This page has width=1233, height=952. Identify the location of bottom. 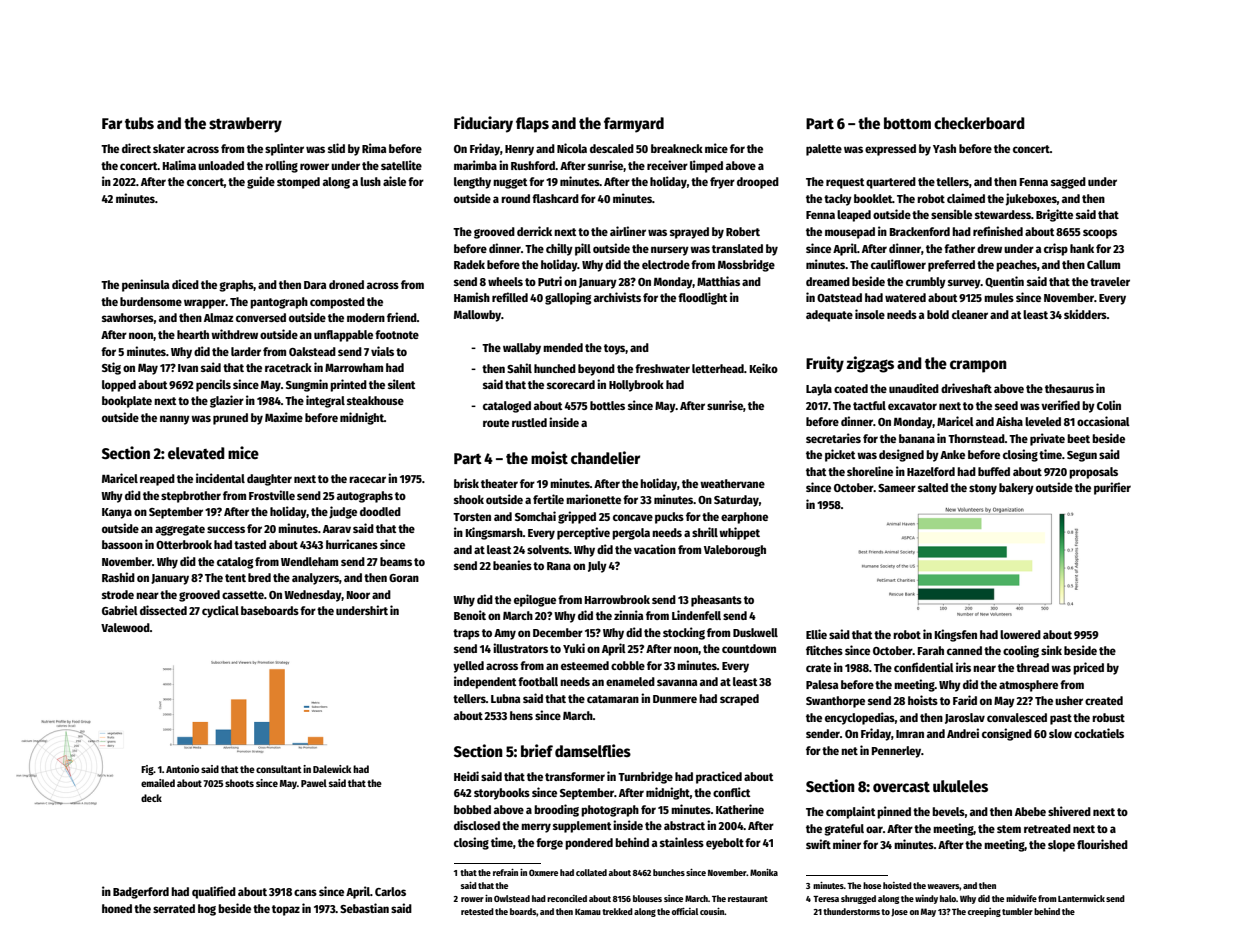
(907, 123).
